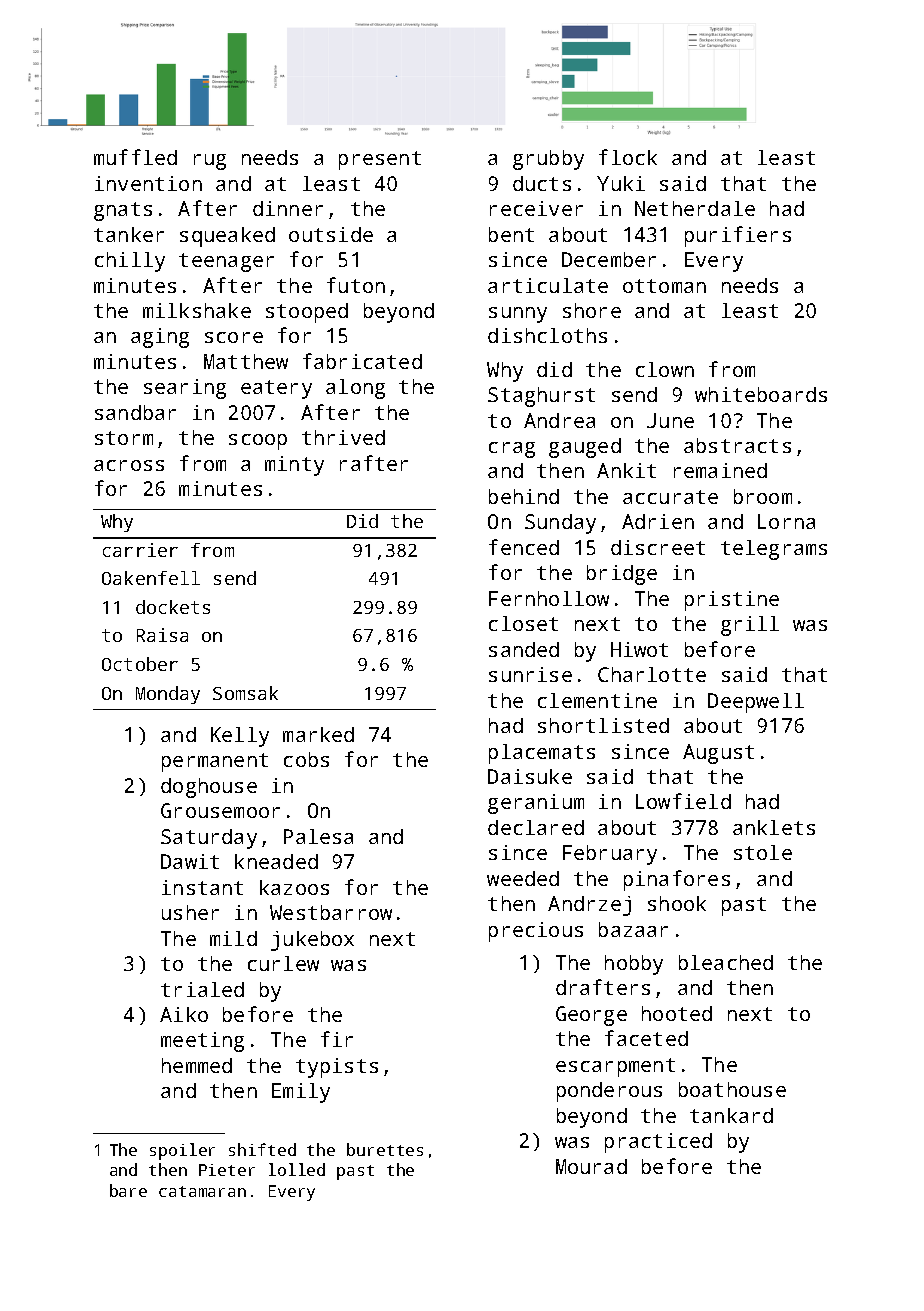  Describe the element at coordinates (160, 338) in the screenshot. I see `aging` at that location.
